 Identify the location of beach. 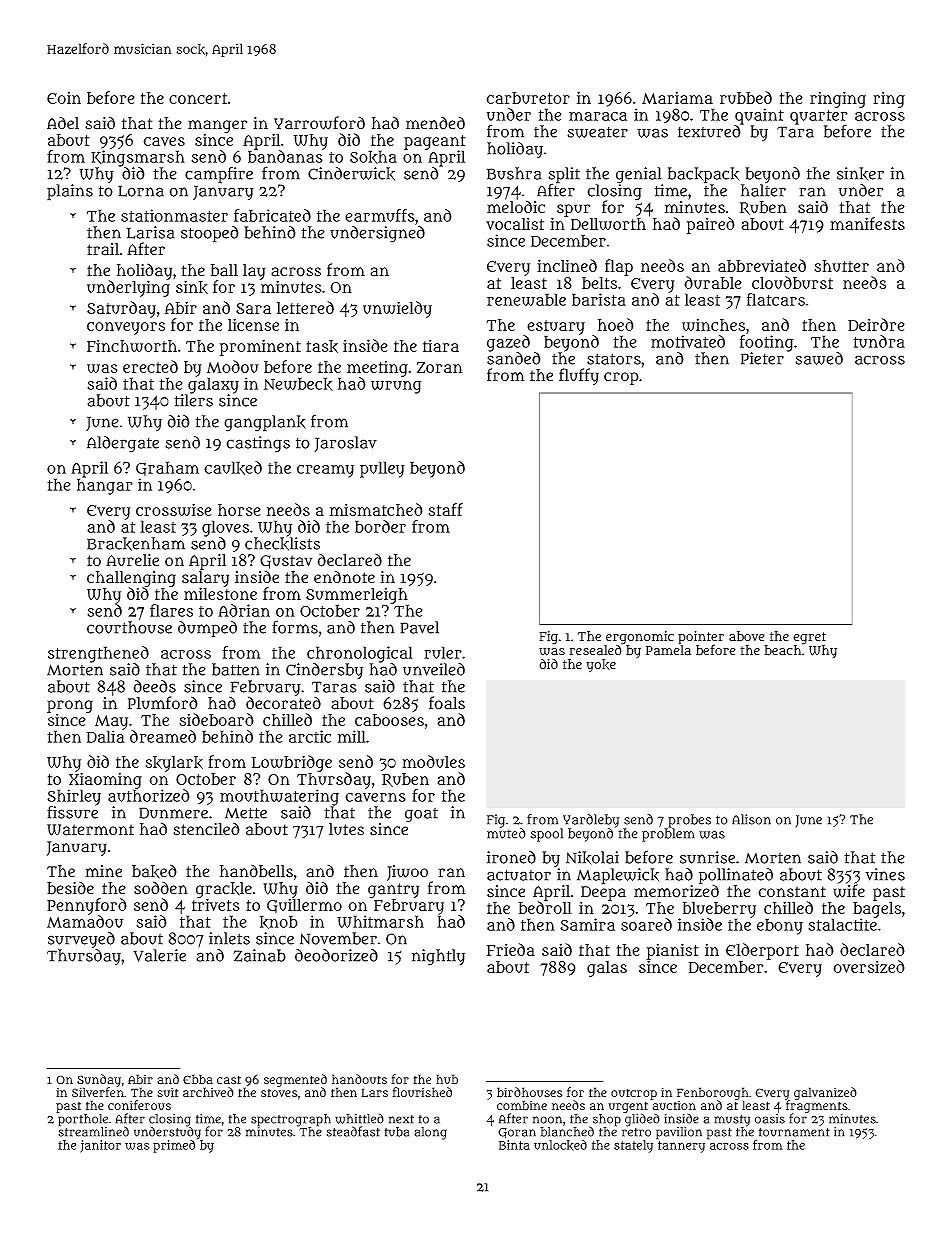
(782, 650).
